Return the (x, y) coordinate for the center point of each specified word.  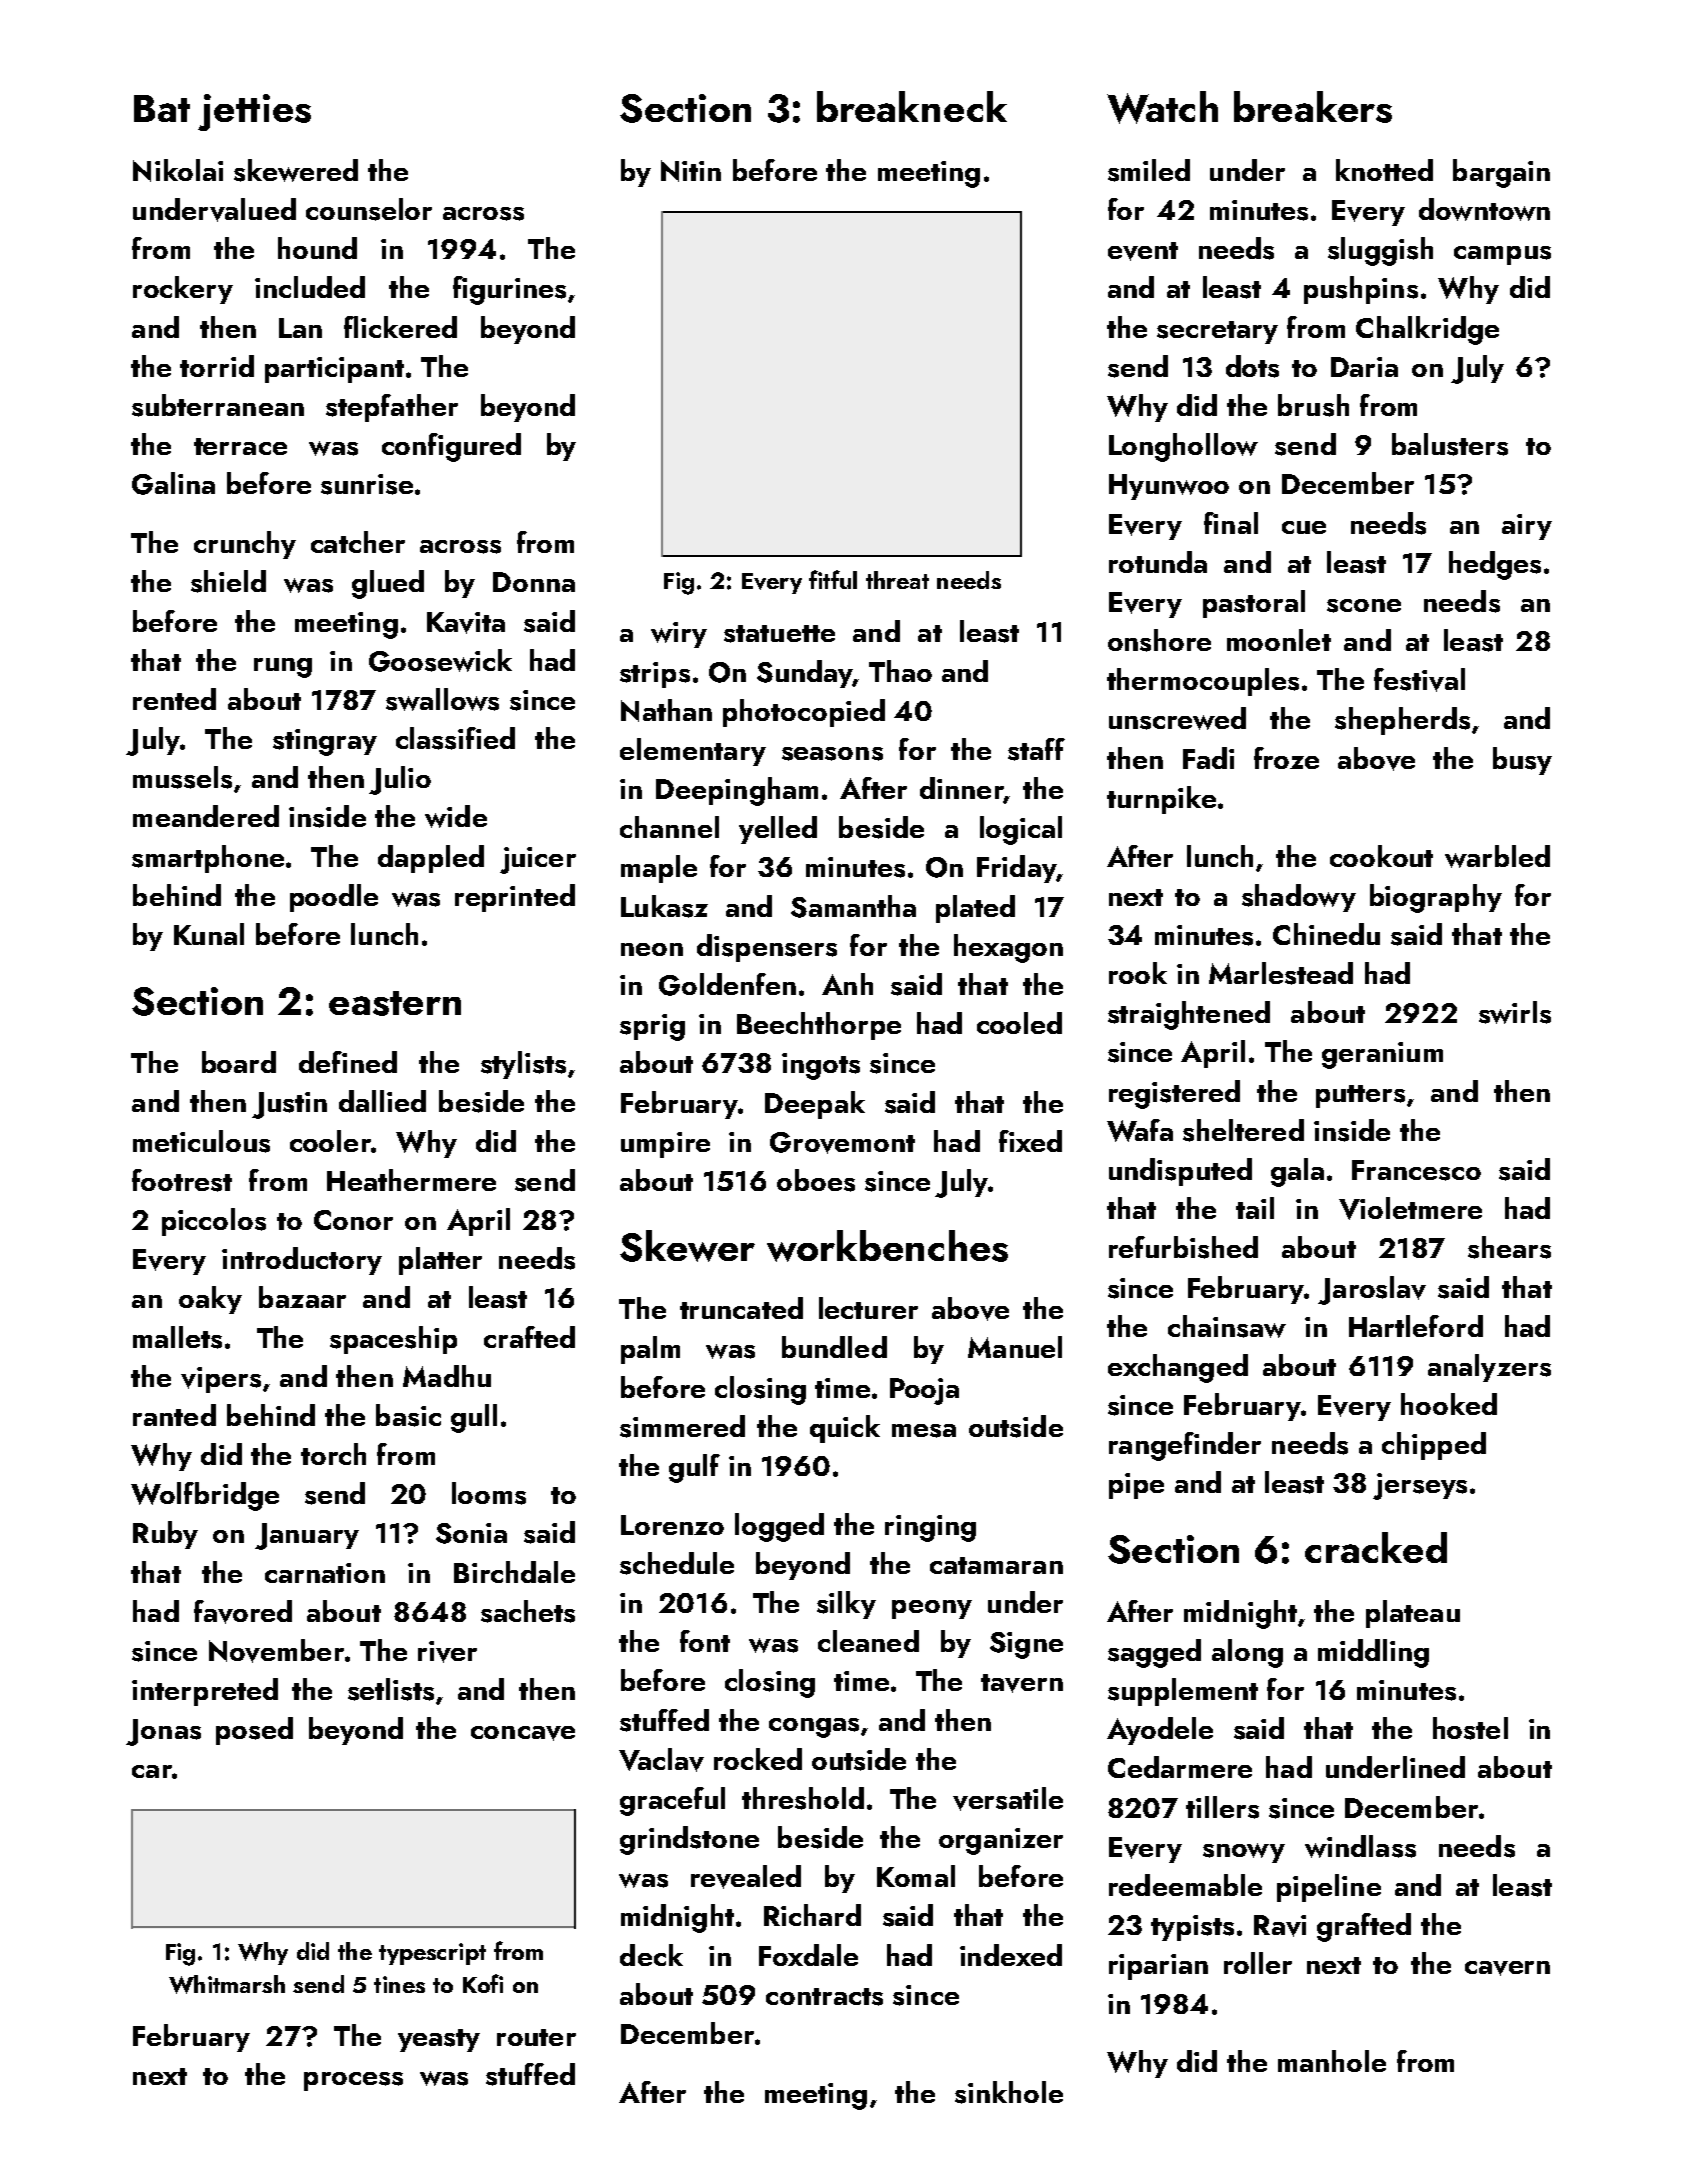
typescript (432, 1954)
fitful (833, 579)
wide (456, 816)
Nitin (691, 171)
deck (651, 1955)
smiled (1149, 170)
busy (1522, 761)
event (1143, 251)
